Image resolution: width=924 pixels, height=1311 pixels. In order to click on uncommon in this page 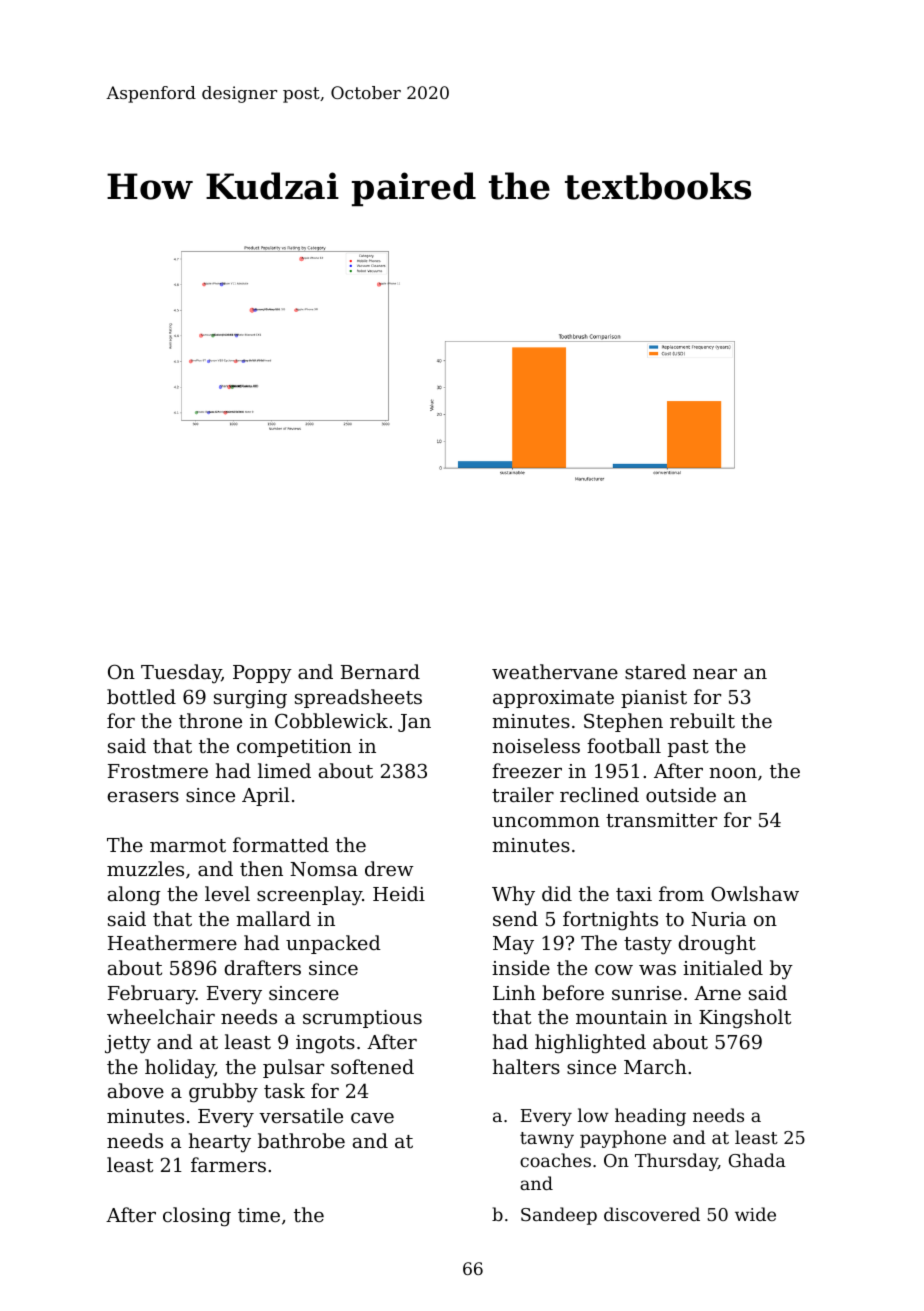, I will do `click(546, 822)`.
